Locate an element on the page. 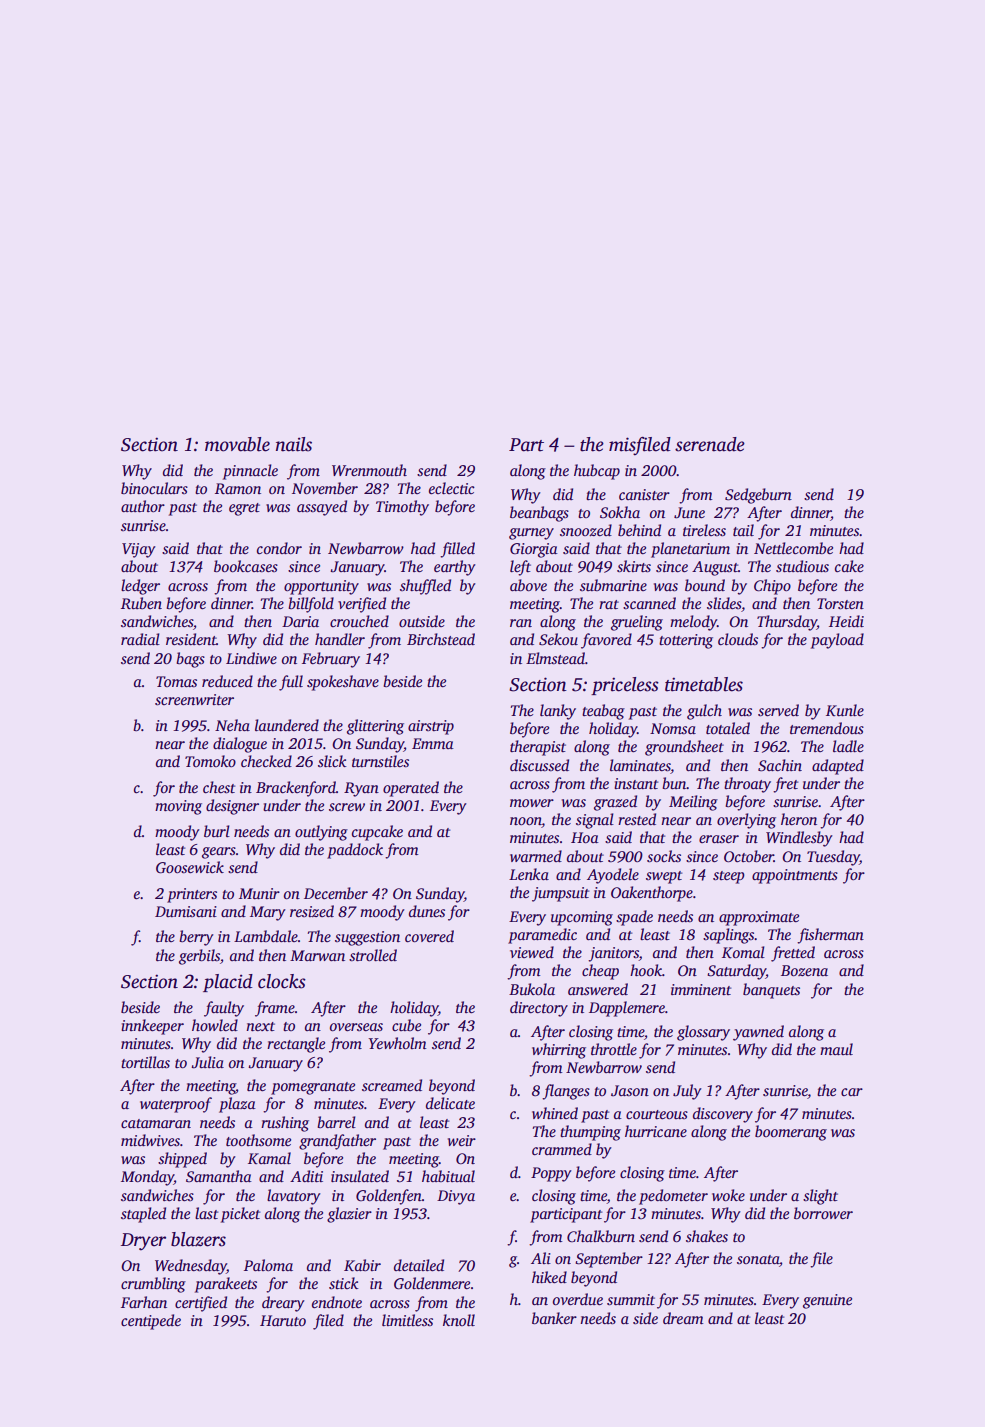  hiked is located at coordinates (549, 1277).
